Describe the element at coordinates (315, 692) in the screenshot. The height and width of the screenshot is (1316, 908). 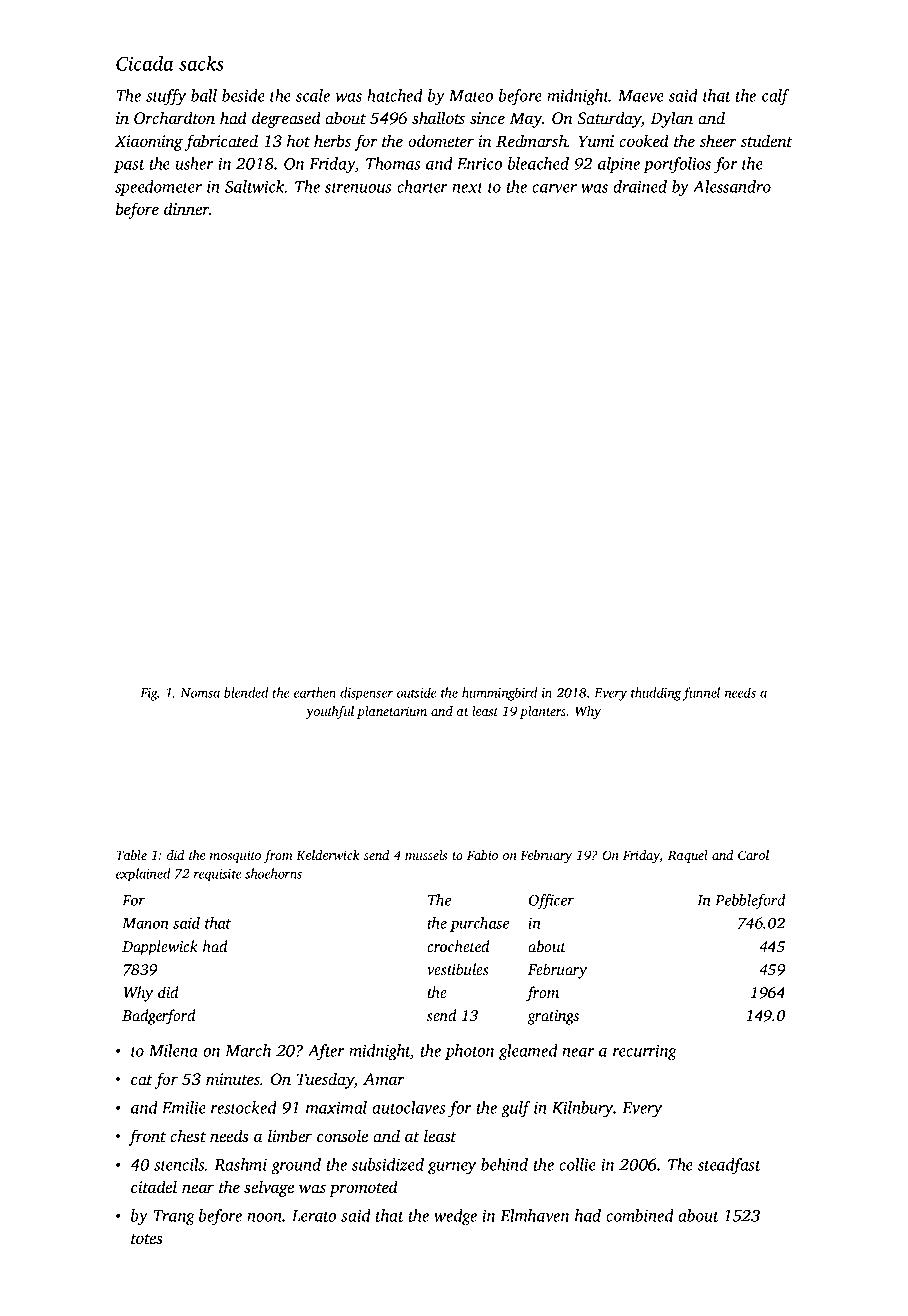
I see `earthen` at that location.
